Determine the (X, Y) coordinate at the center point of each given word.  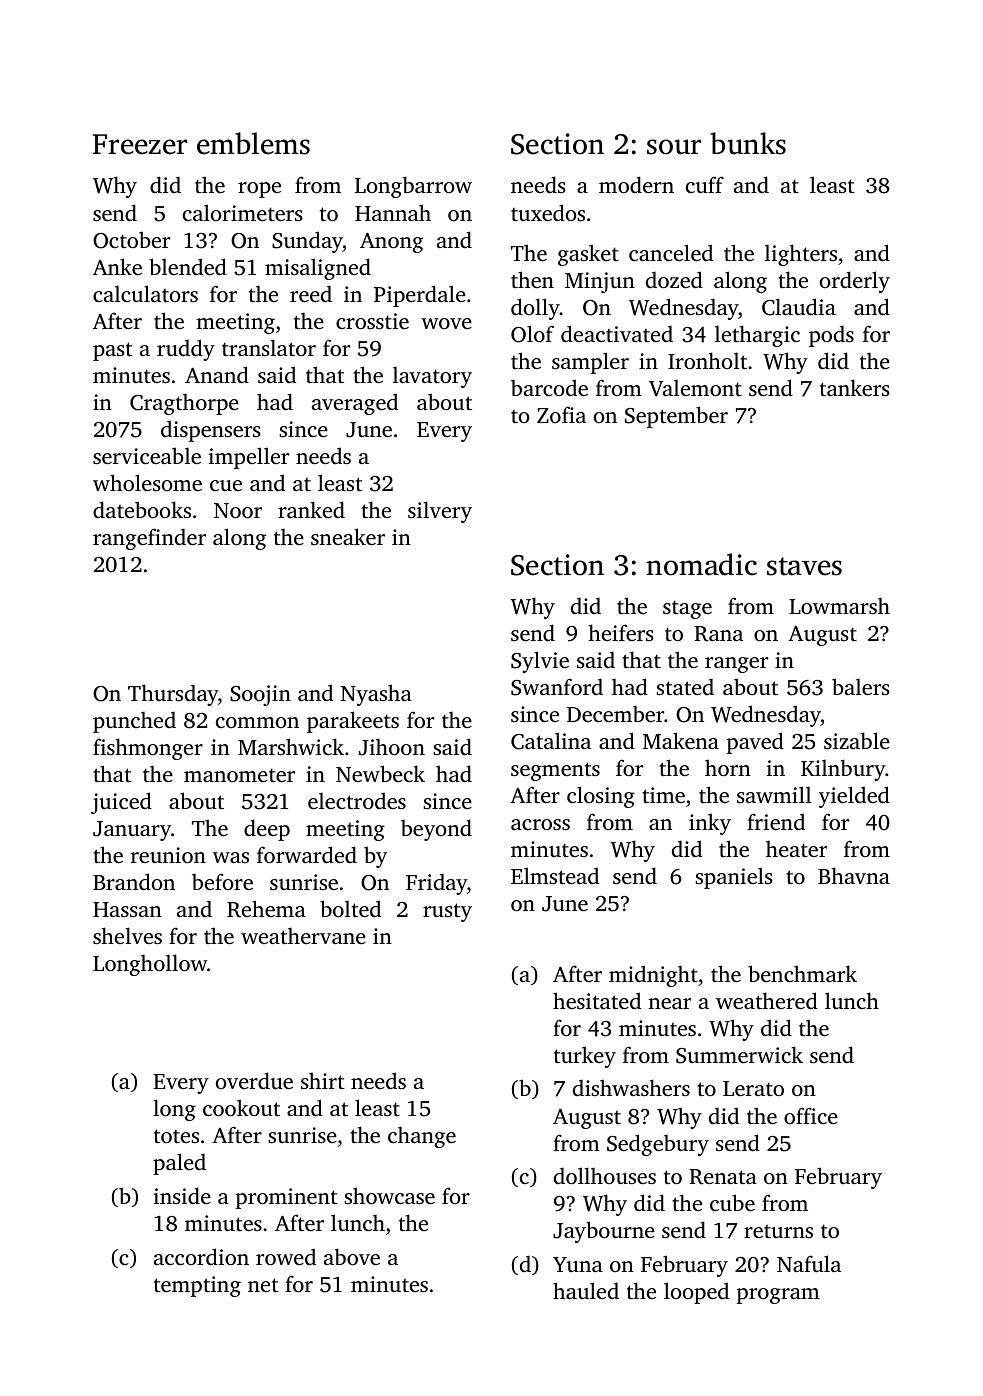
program (778, 1296)
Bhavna (854, 875)
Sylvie (540, 662)
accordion (201, 1256)
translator (269, 347)
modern (636, 184)
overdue (254, 1080)
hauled (586, 1290)
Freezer (140, 144)
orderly (855, 282)
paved (755, 743)
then (532, 279)
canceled (671, 252)
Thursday (173, 695)
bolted (350, 908)
